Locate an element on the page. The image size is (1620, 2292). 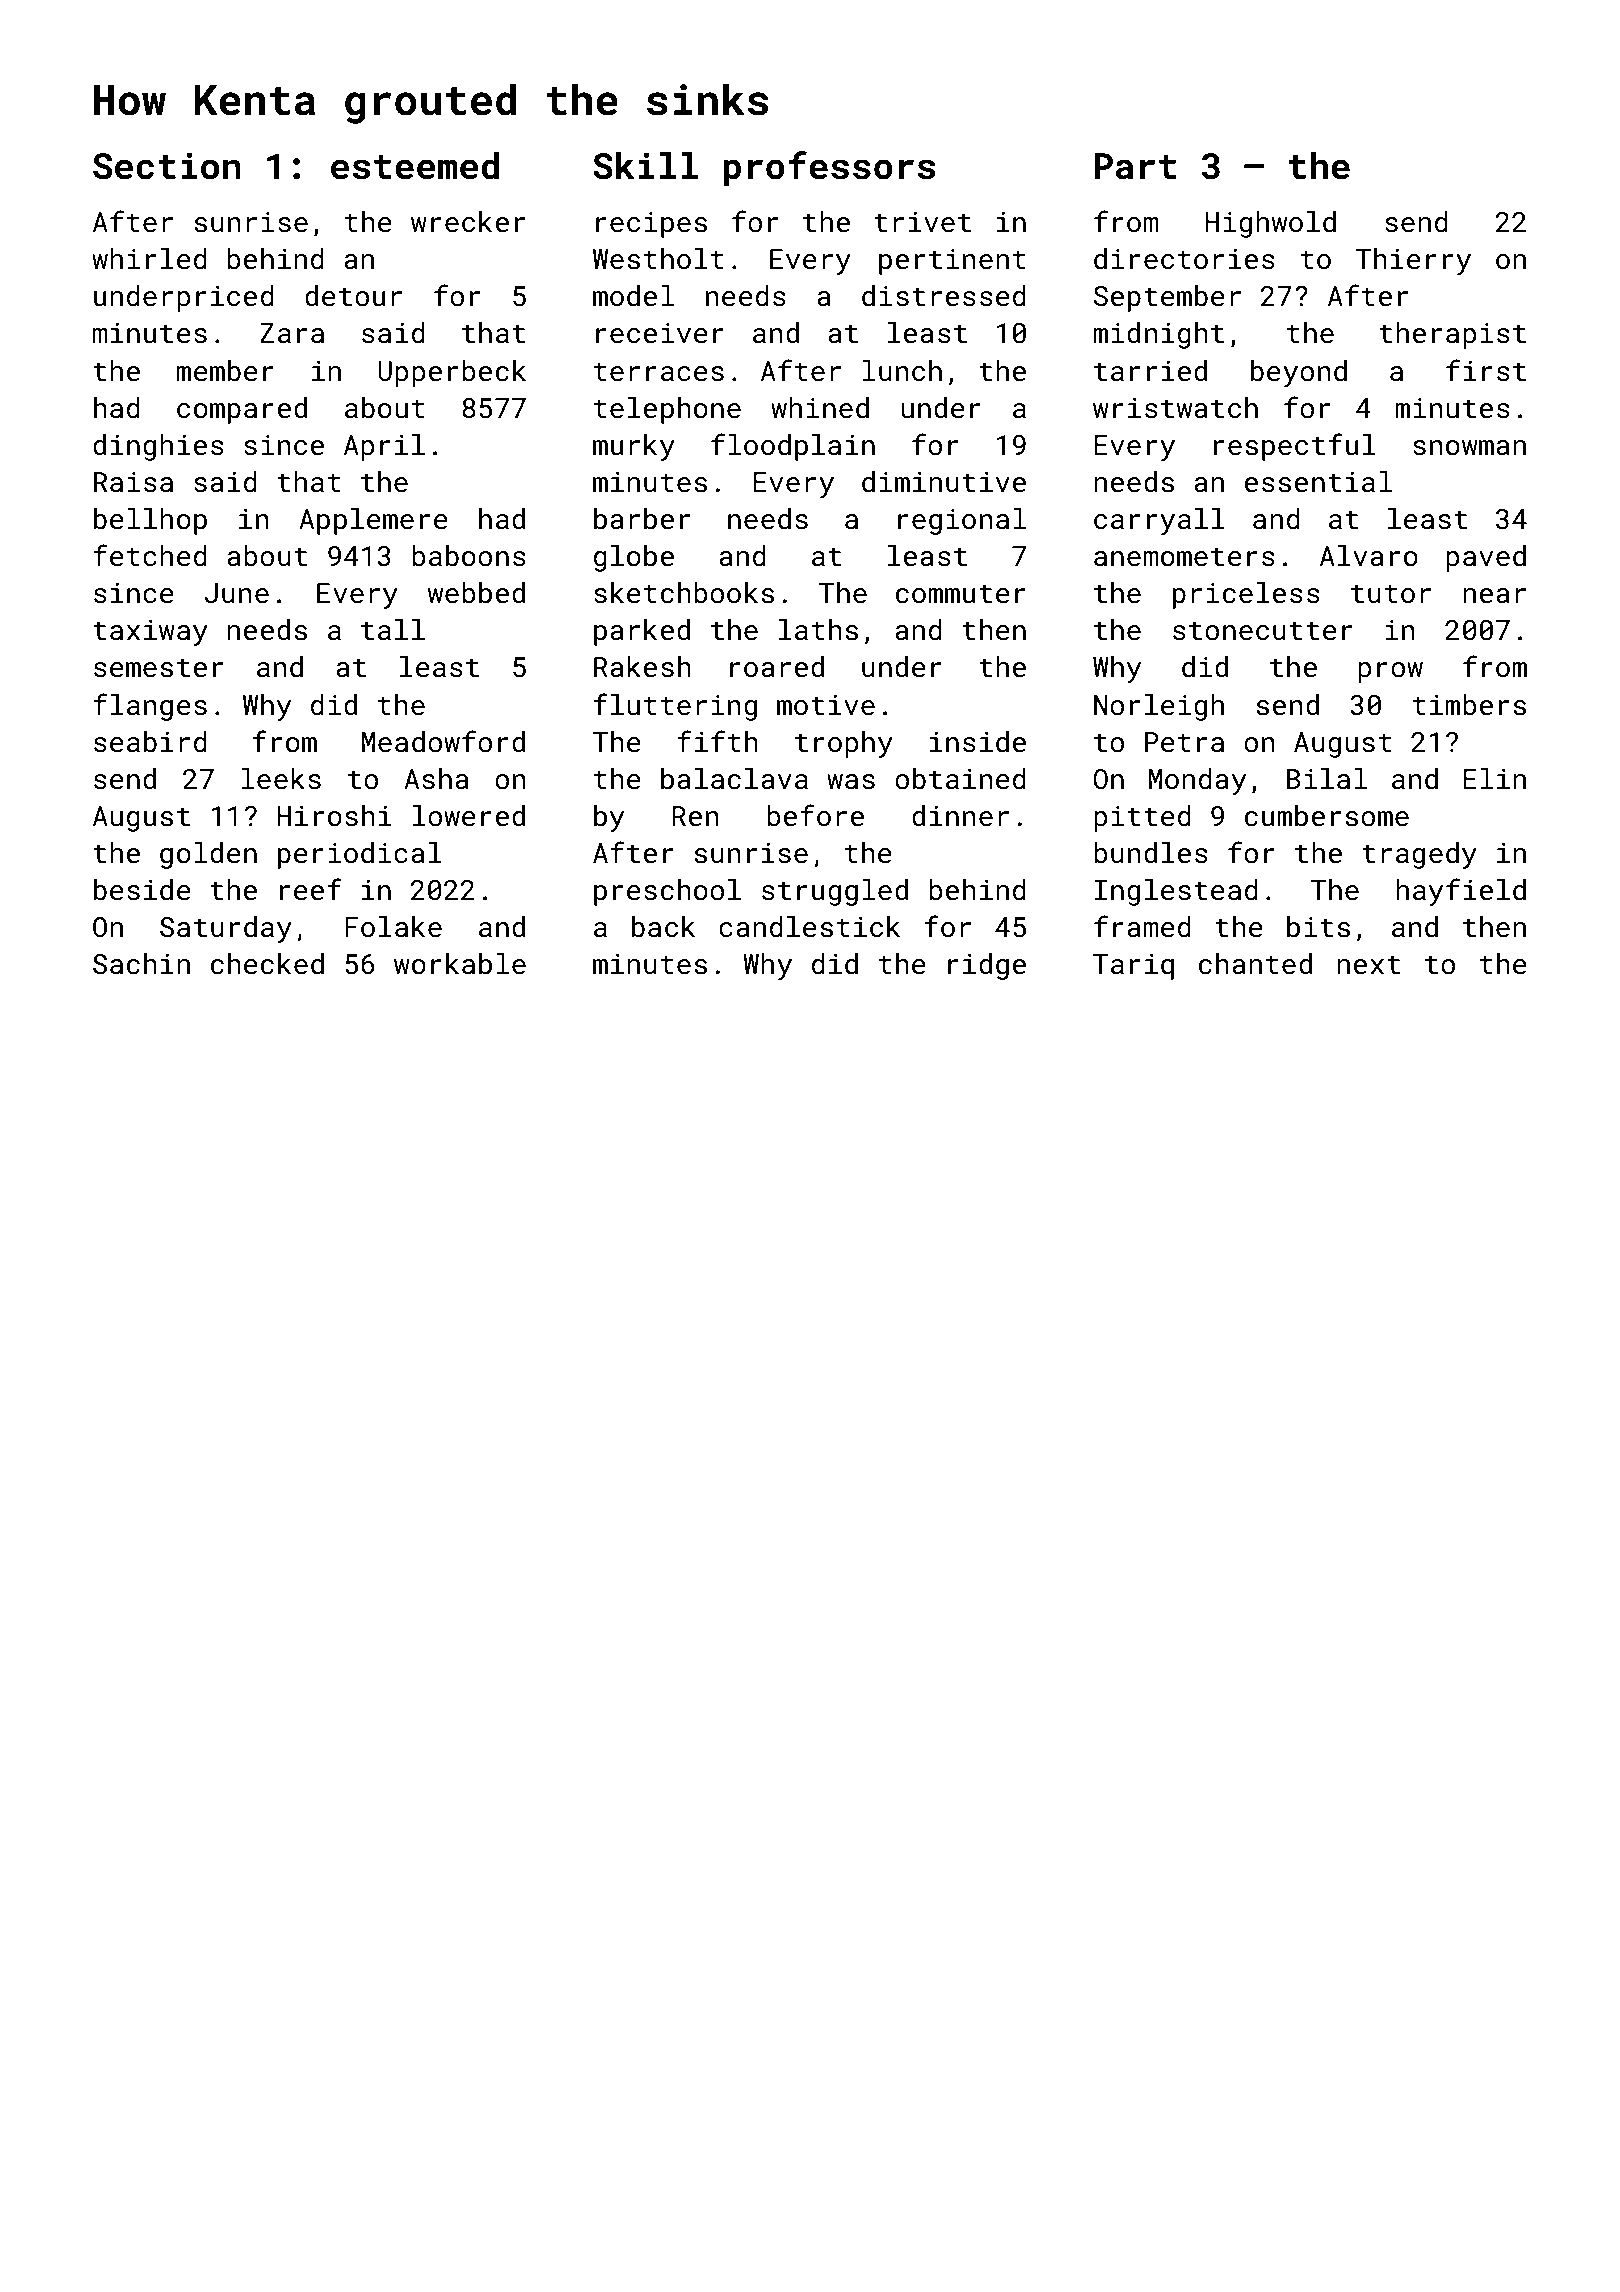
murky is located at coordinates (634, 447).
